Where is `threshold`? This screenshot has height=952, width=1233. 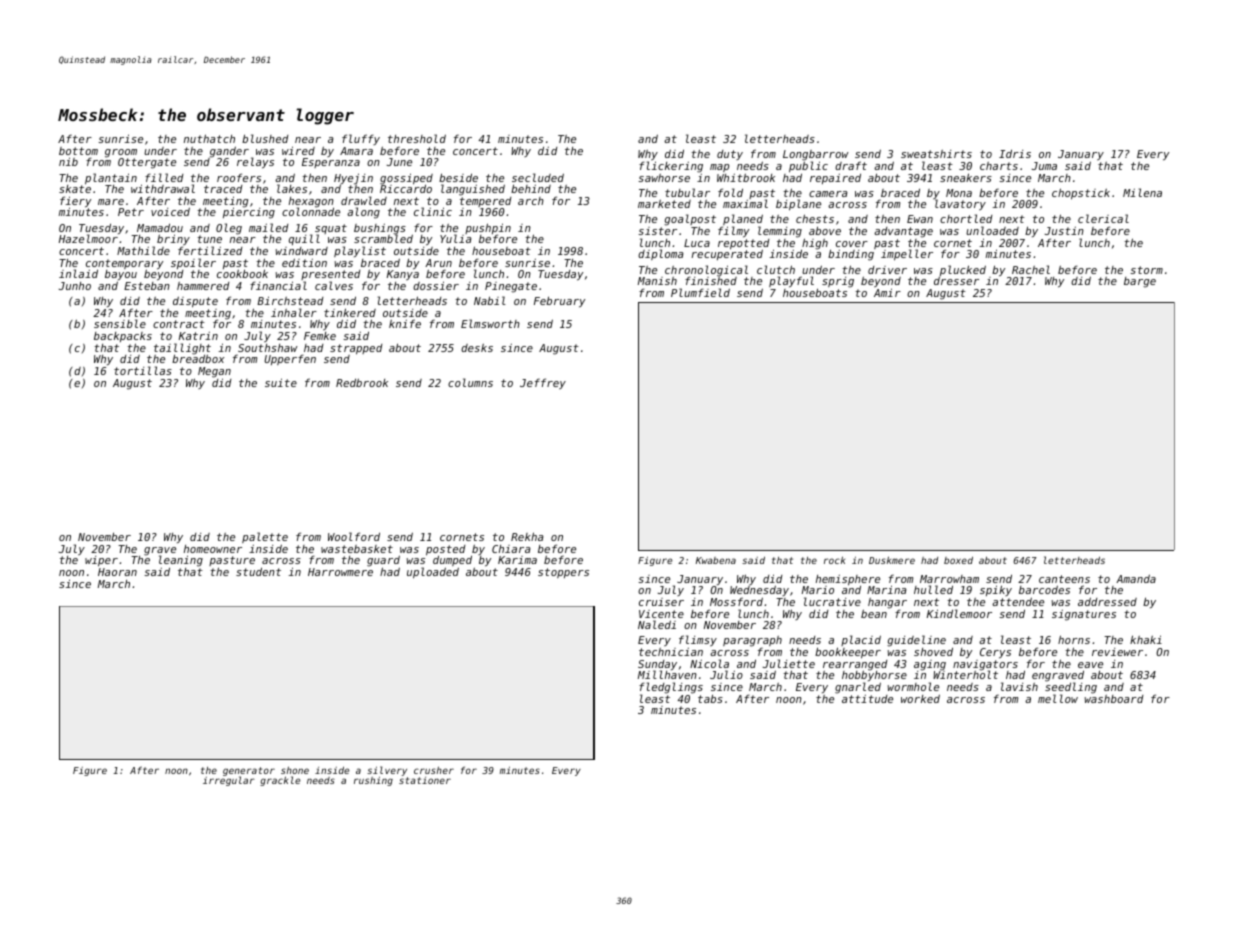
threshold is located at coordinates (417, 138).
